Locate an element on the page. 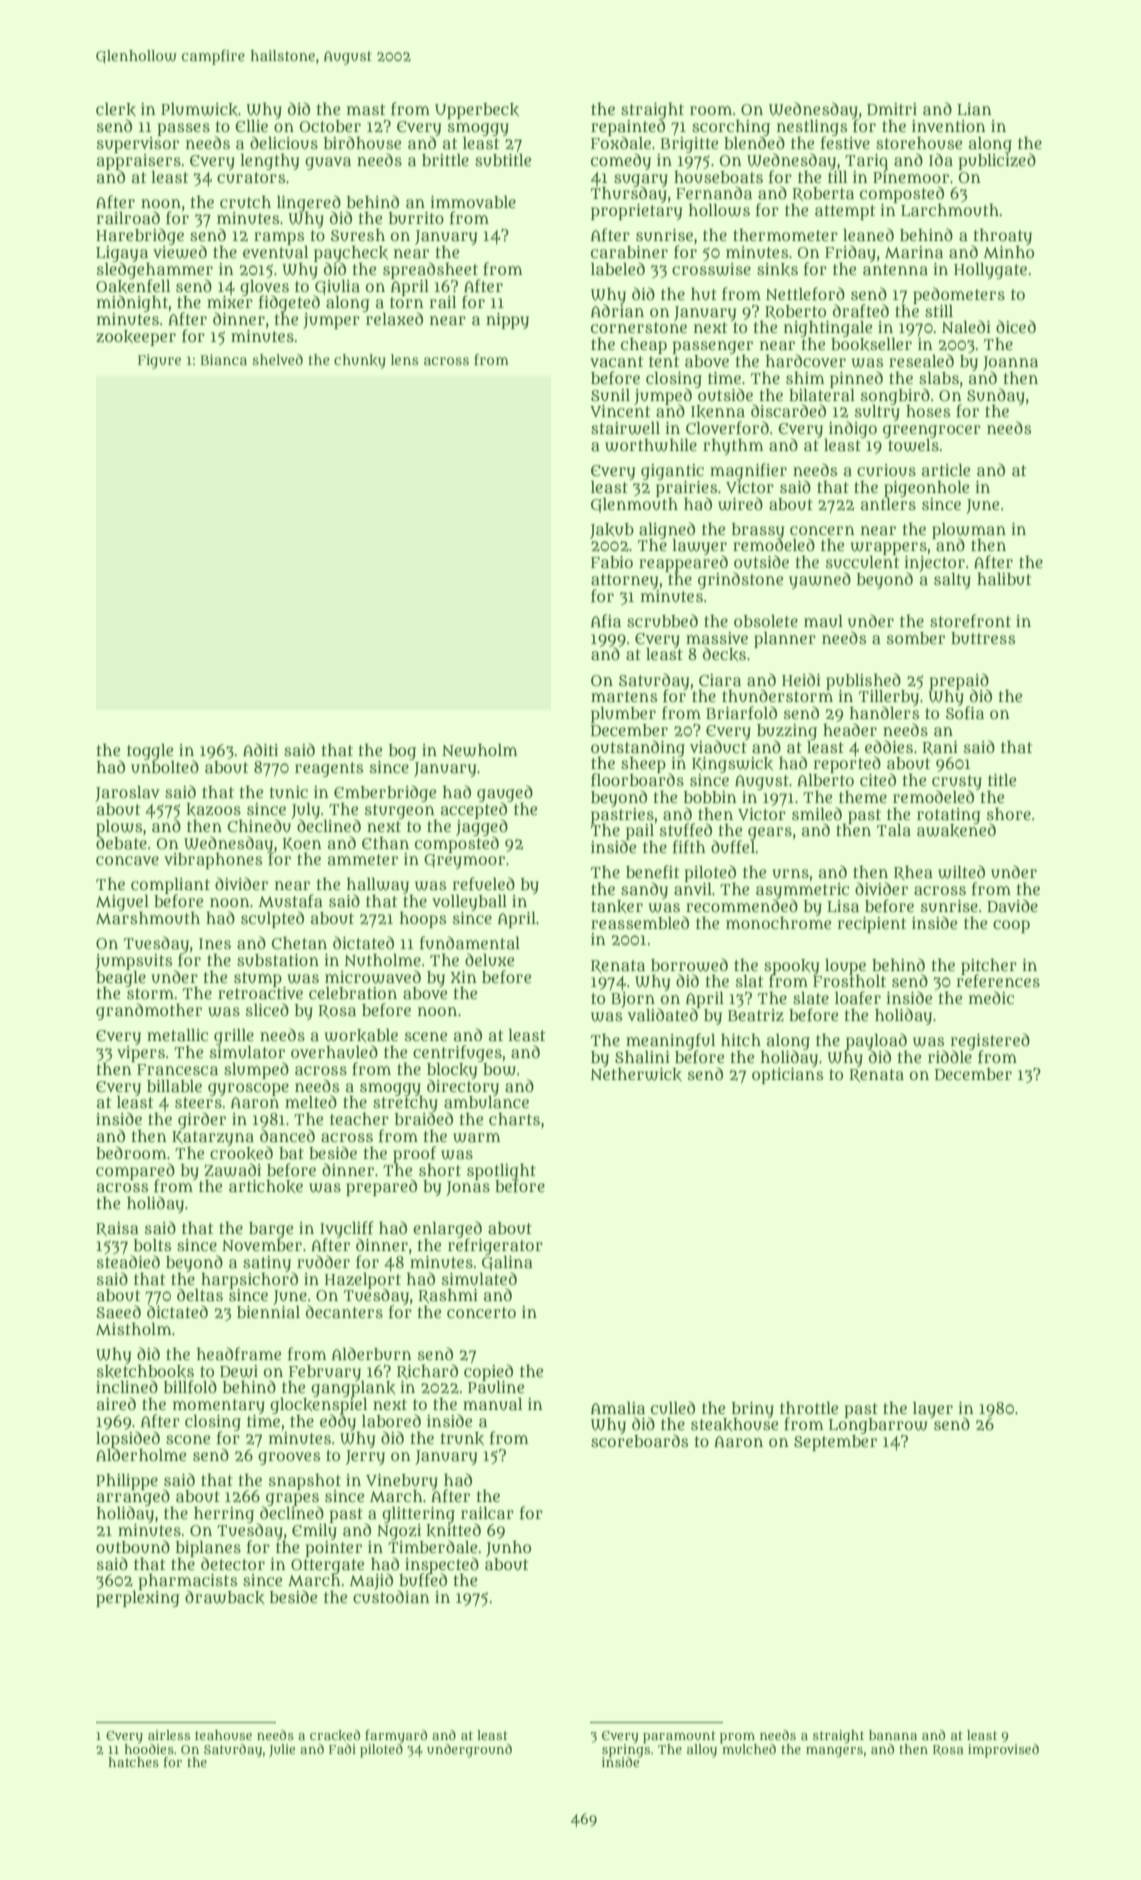 Image resolution: width=1141 pixels, height=1880 pixels. Upperbeck is located at coordinates (477, 111).
